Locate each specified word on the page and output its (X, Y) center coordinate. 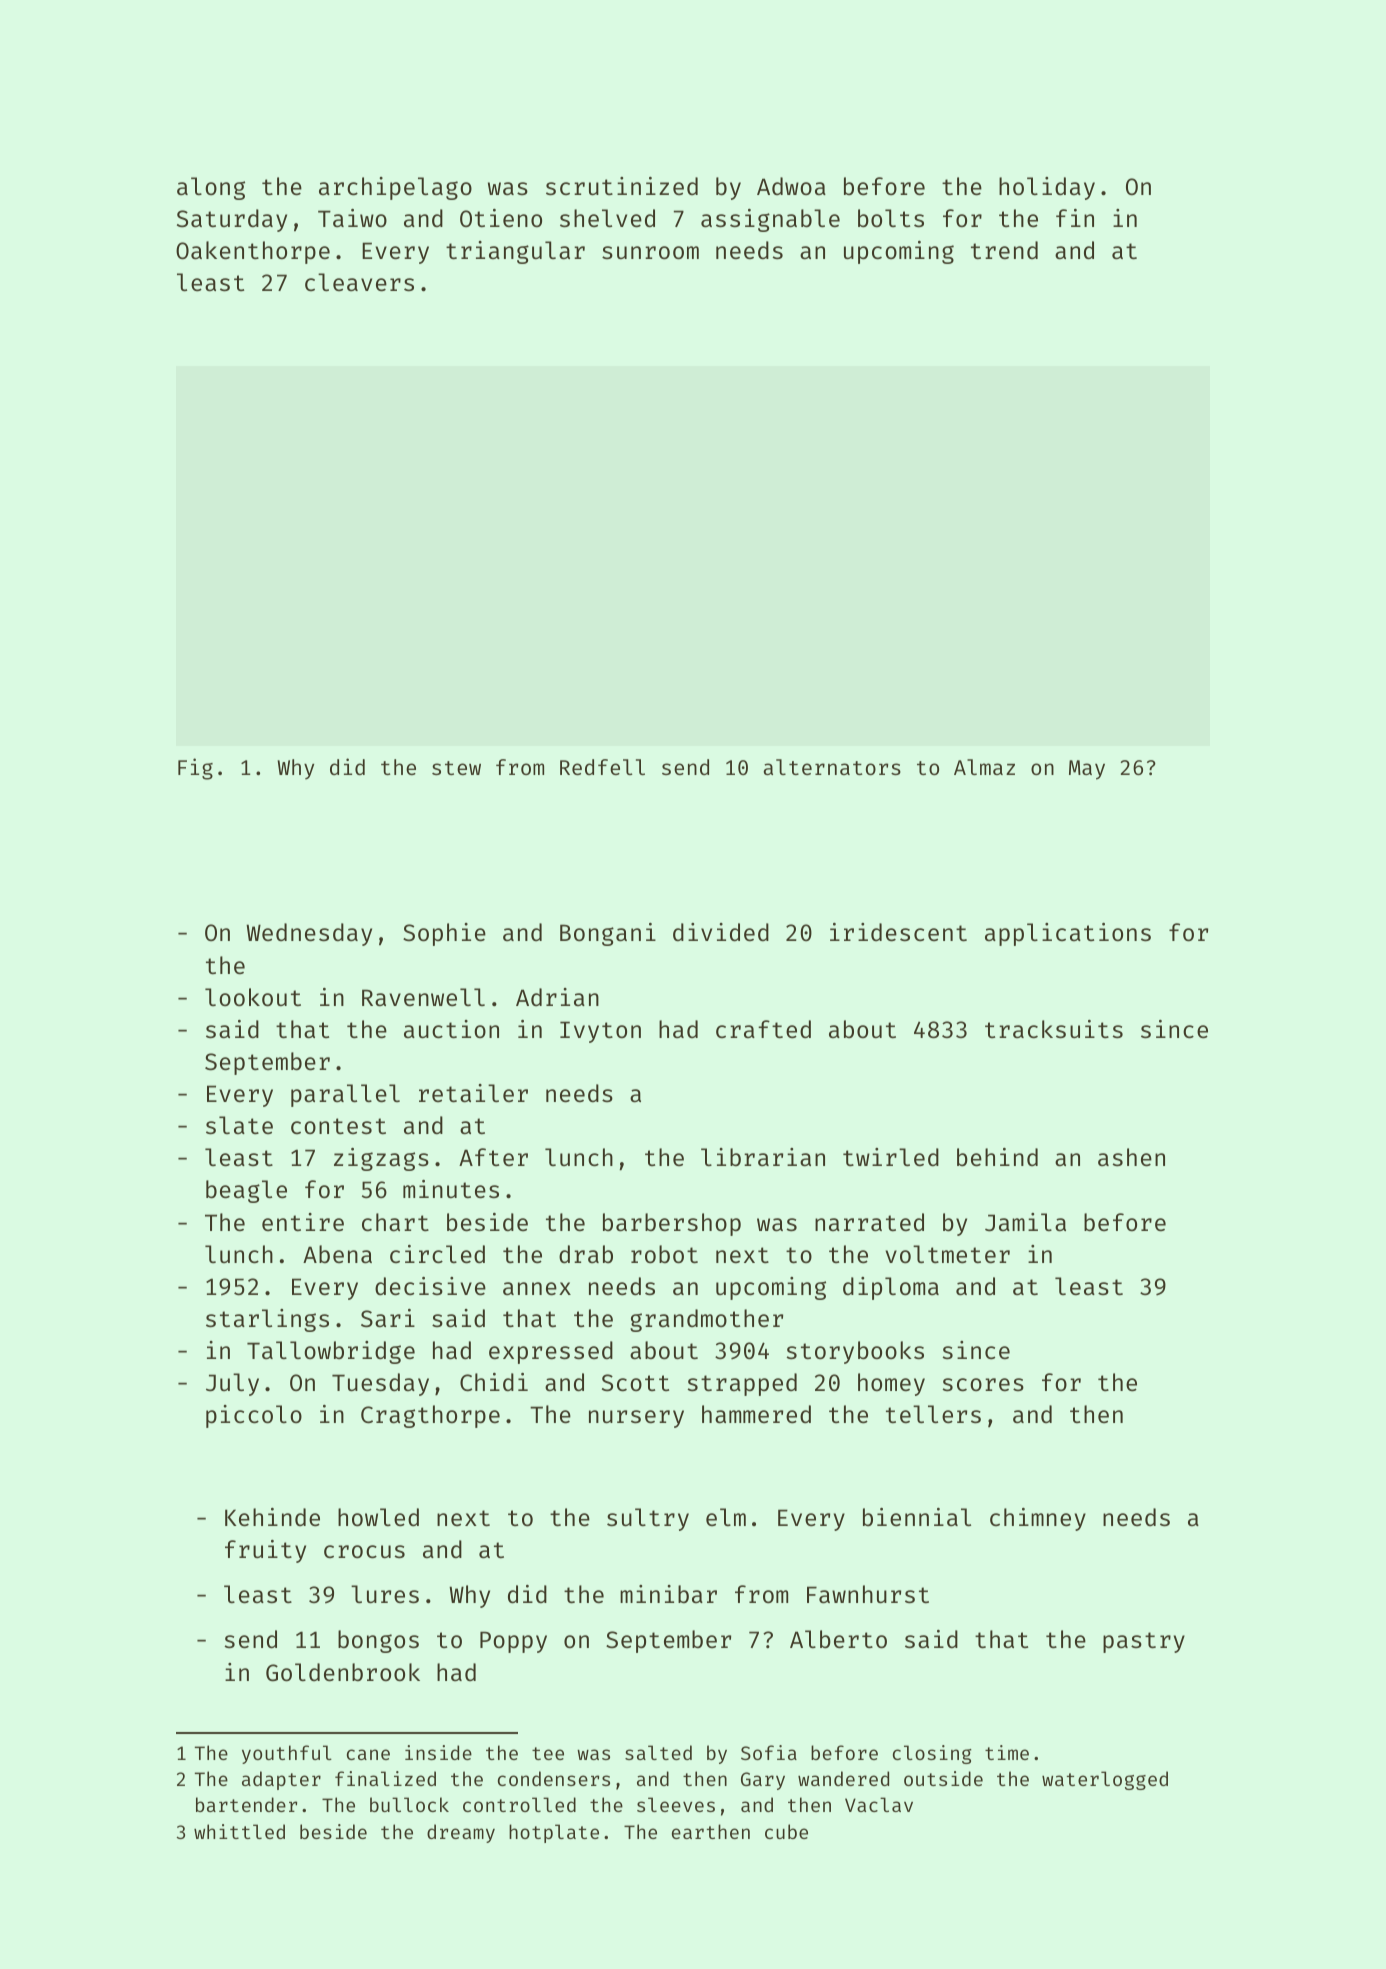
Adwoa (791, 186)
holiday (1047, 188)
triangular (515, 252)
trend (1004, 250)
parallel (345, 1095)
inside (438, 1752)
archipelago (395, 188)
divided (721, 932)
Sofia (769, 1752)
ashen (1131, 1157)
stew (456, 768)
